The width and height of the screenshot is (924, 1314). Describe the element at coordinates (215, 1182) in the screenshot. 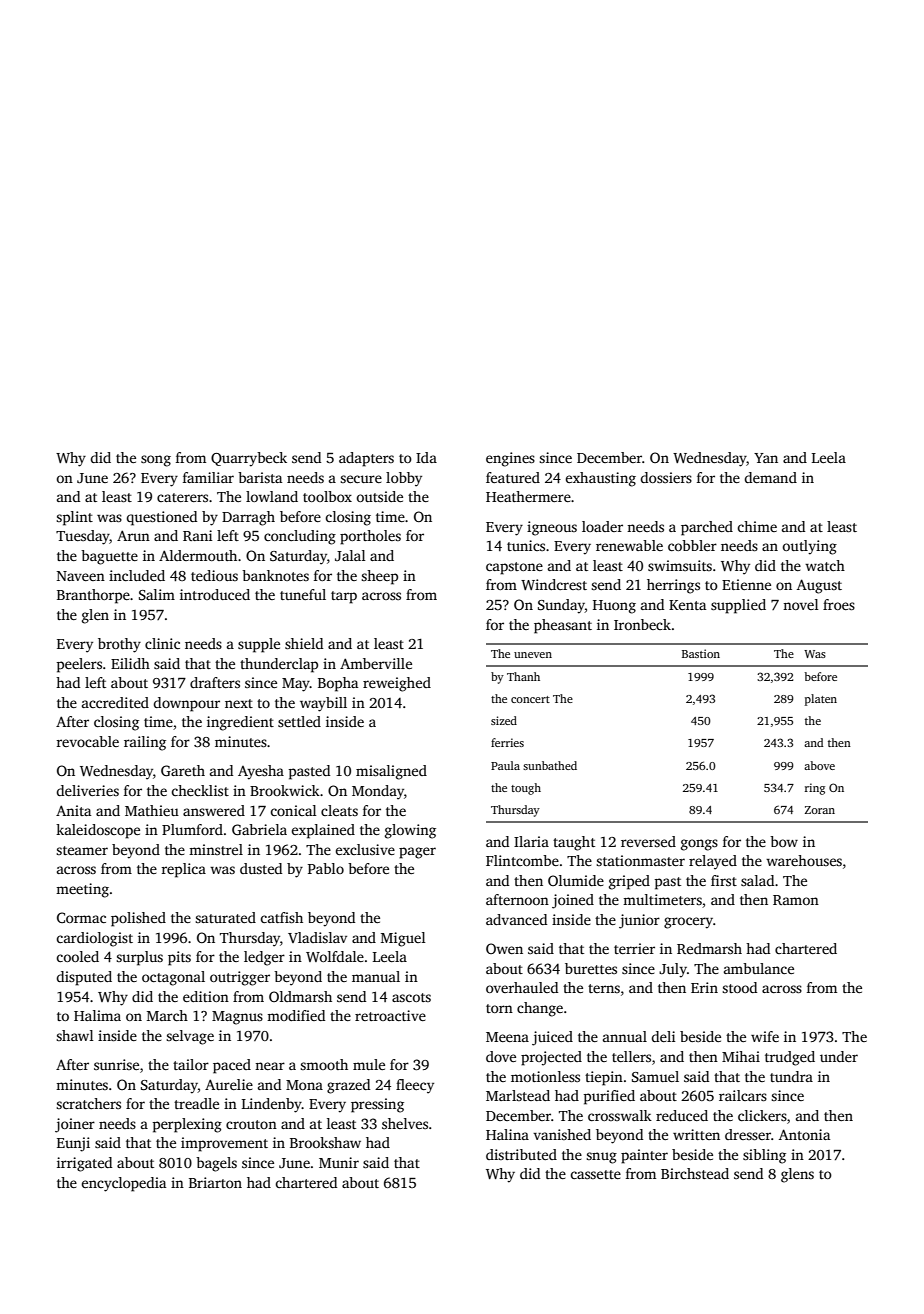

I see `Briarton` at that location.
